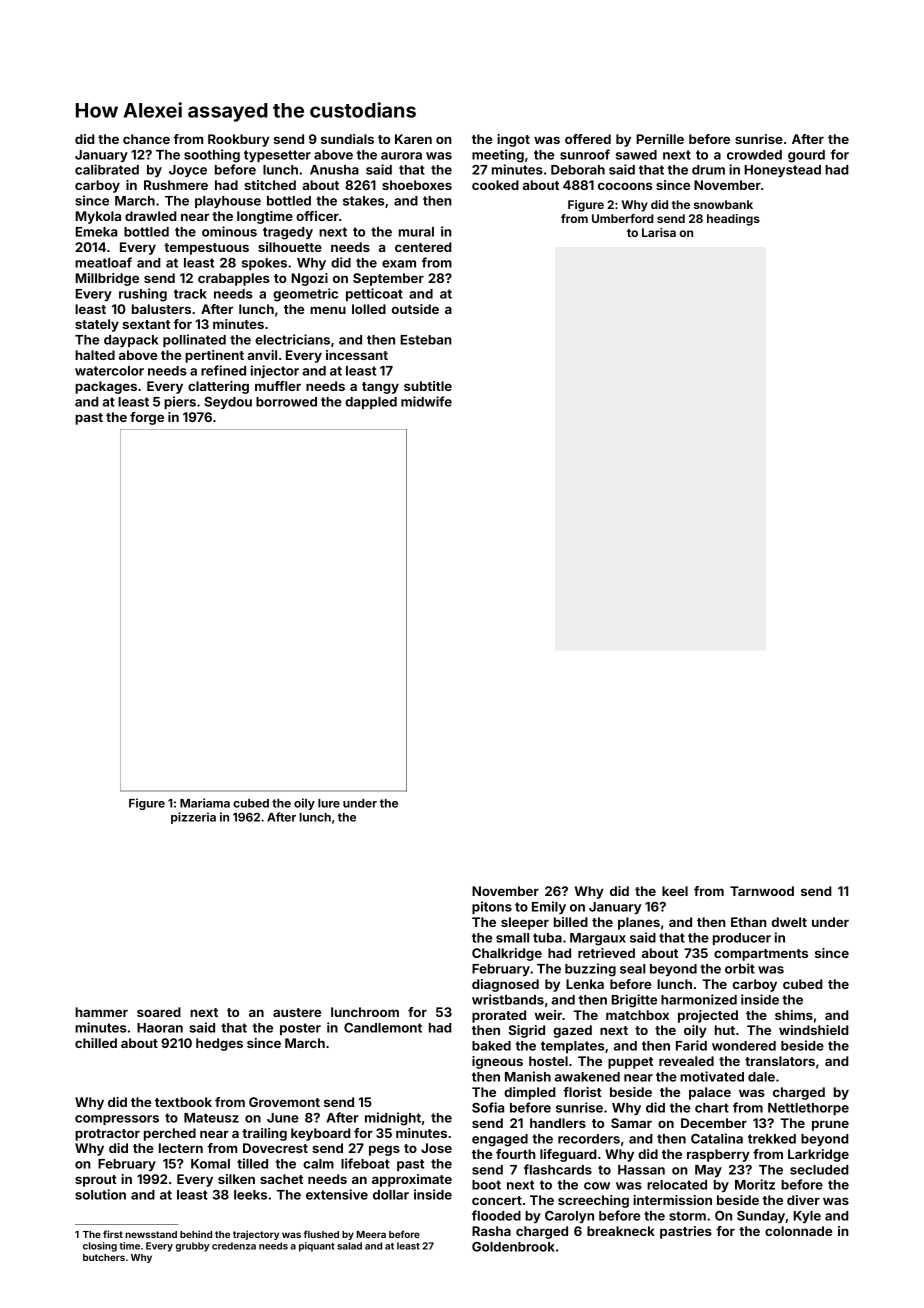 The image size is (924, 1308). Describe the element at coordinates (806, 156) in the screenshot. I see `gourd` at that location.
